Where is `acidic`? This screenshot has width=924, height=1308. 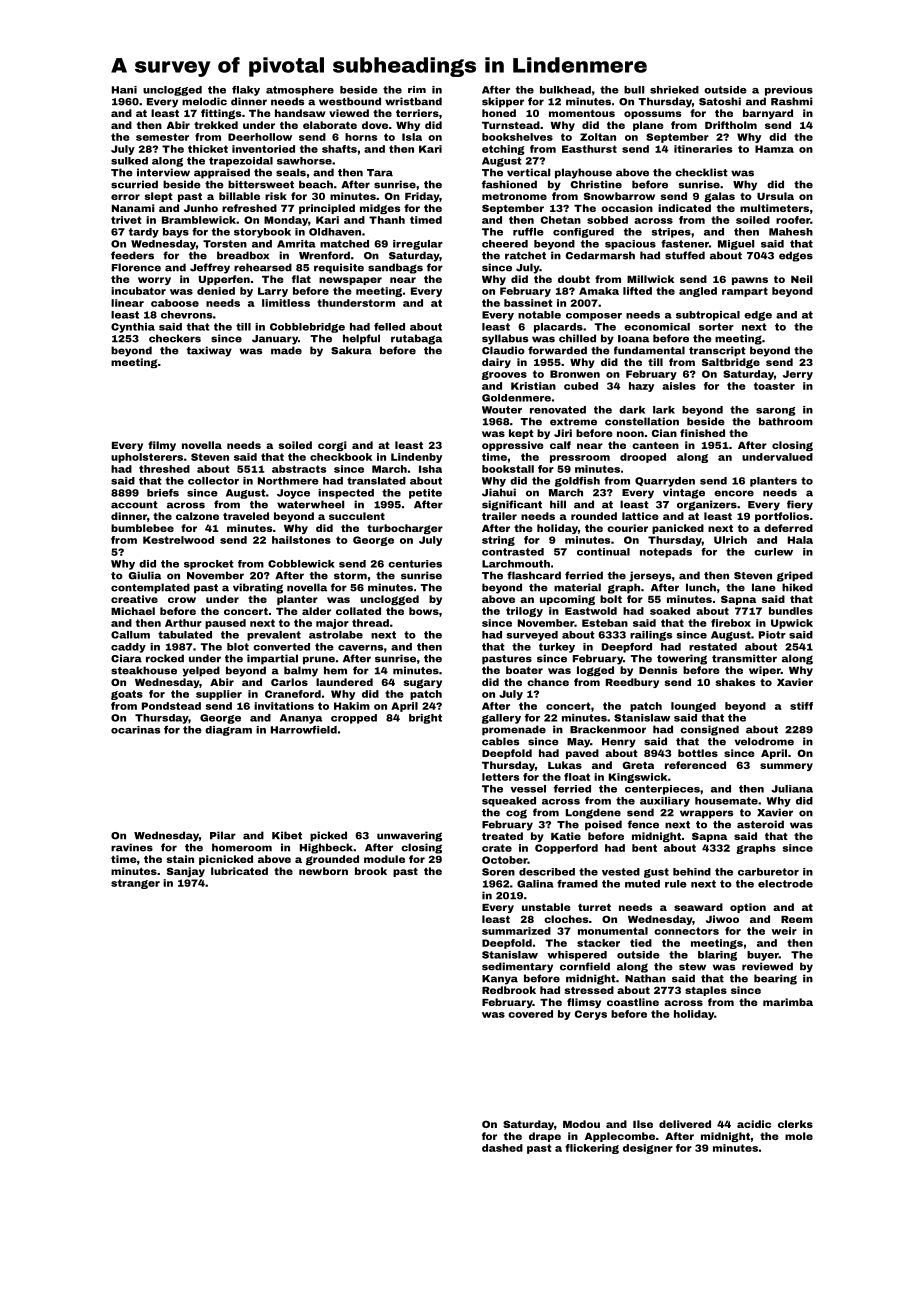 acidic is located at coordinates (754, 1124).
